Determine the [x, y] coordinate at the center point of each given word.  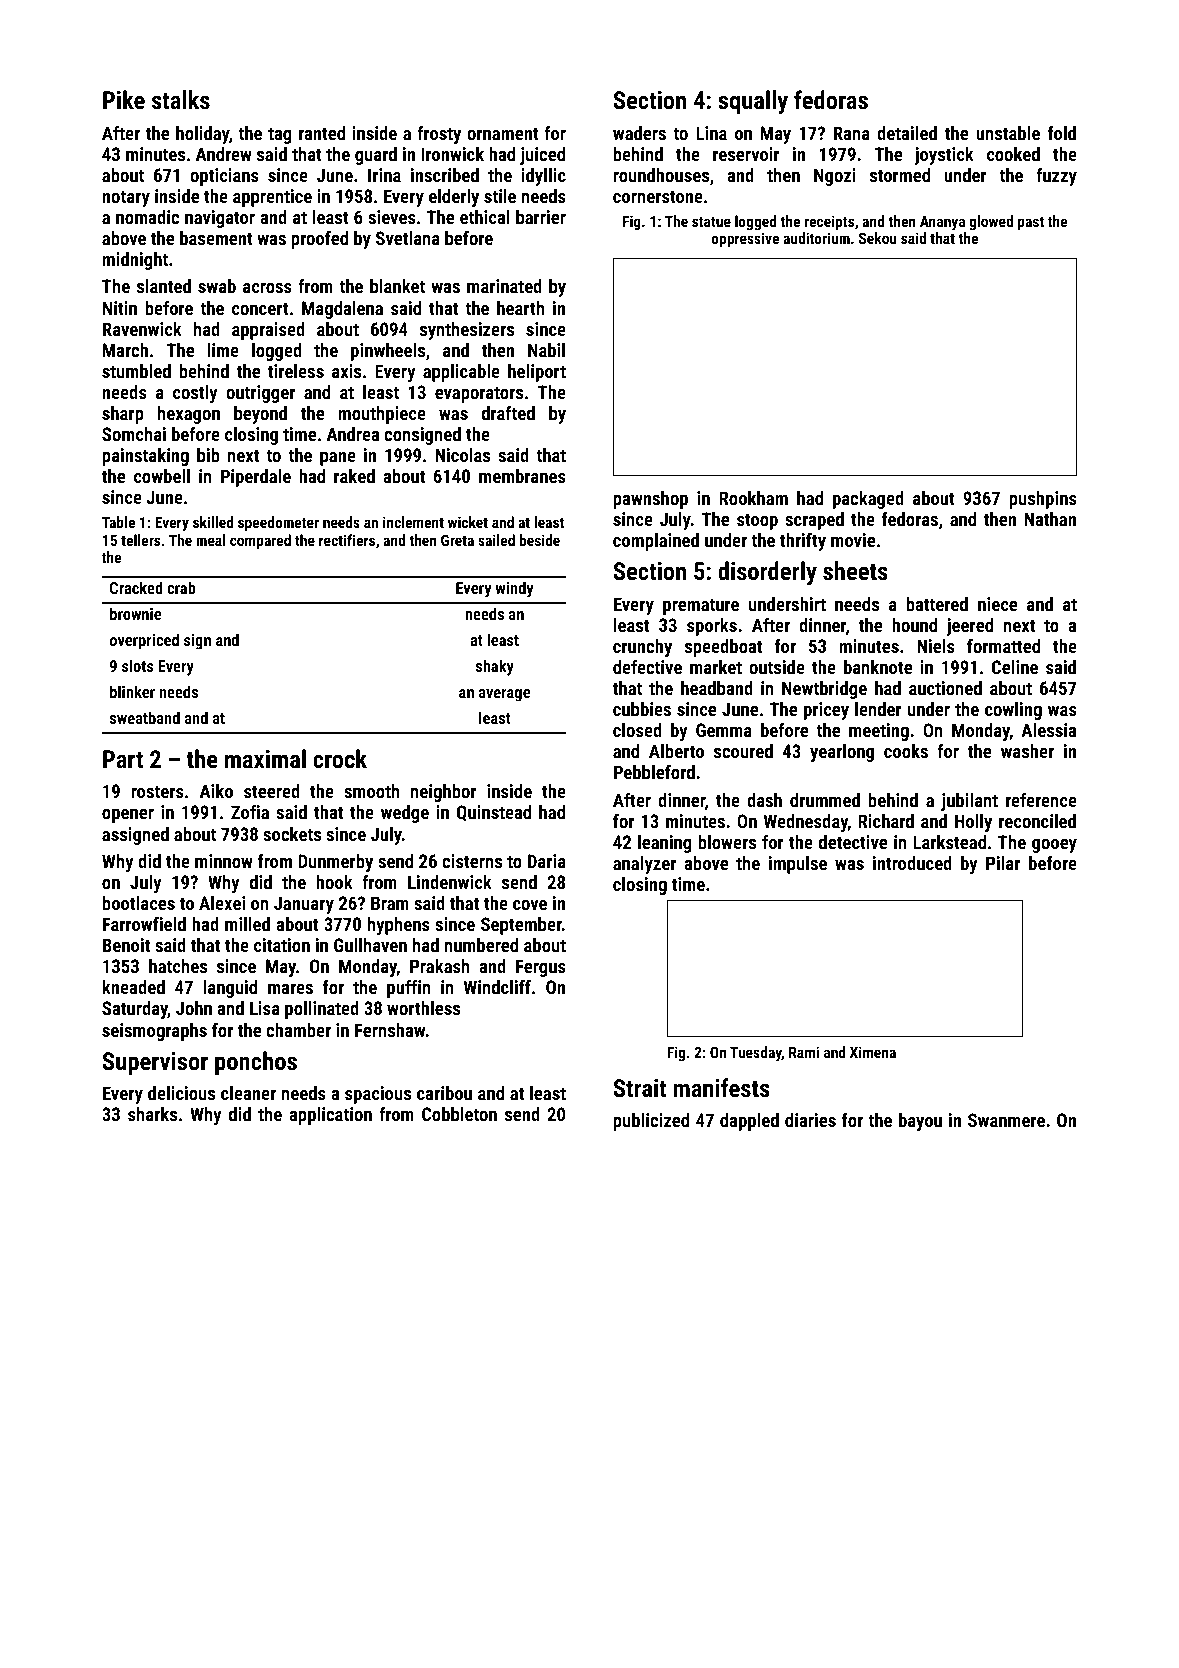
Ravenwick [142, 329]
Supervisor [155, 1063]
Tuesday [756, 1054]
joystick [944, 156]
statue [711, 221]
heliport [537, 373]
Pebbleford [654, 771]
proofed [319, 239]
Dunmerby [335, 863]
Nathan [1050, 519]
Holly [973, 823]
